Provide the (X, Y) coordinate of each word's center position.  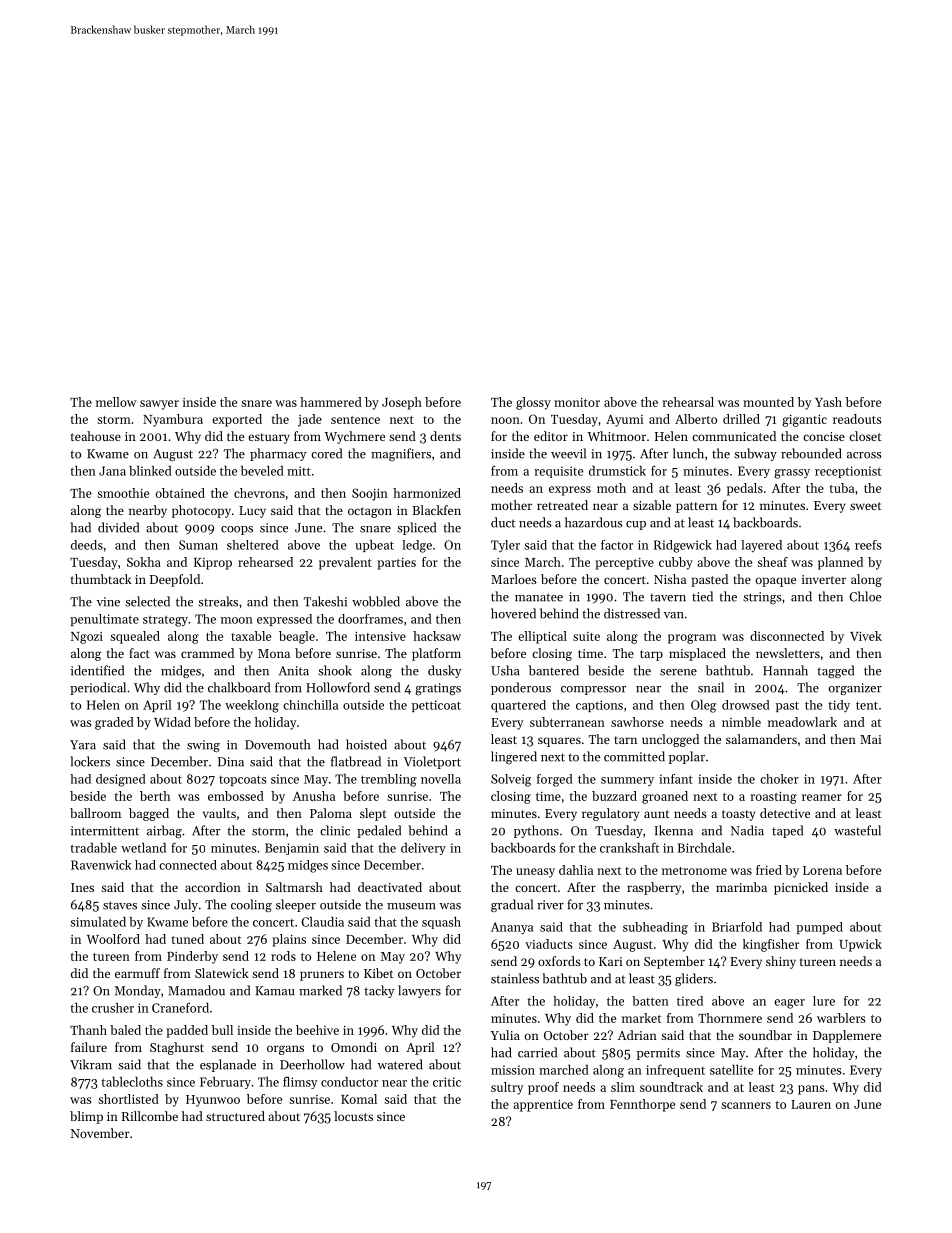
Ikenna (673, 830)
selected (147, 601)
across (864, 455)
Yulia (505, 1035)
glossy (533, 403)
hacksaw (437, 636)
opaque (776, 582)
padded (187, 1031)
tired (690, 1001)
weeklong (252, 706)
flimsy (300, 1082)
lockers (90, 761)
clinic (335, 830)
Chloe (865, 596)
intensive (380, 636)
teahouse (96, 436)
